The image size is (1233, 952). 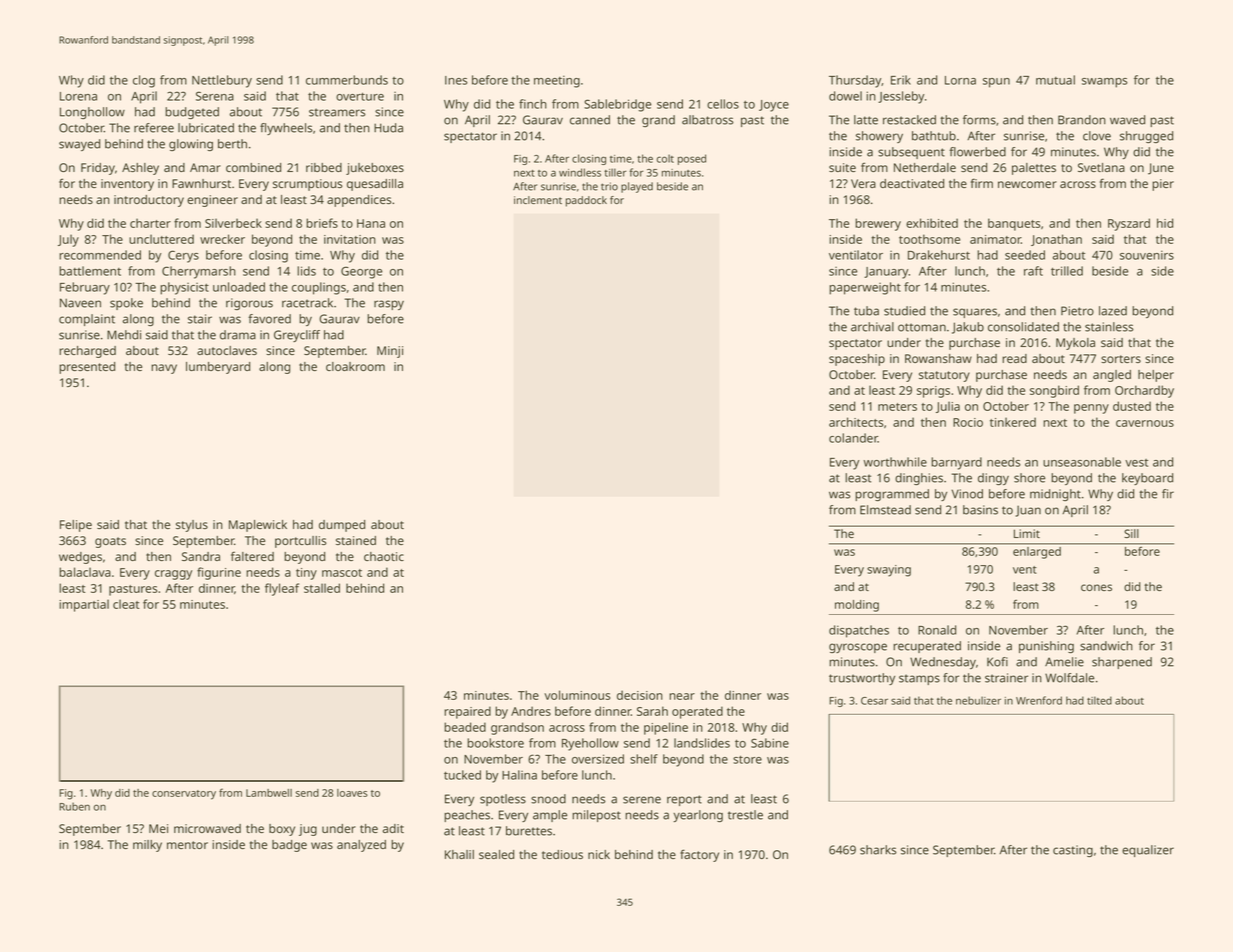 What do you see at coordinates (856, 422) in the screenshot?
I see `architects` at bounding box center [856, 422].
